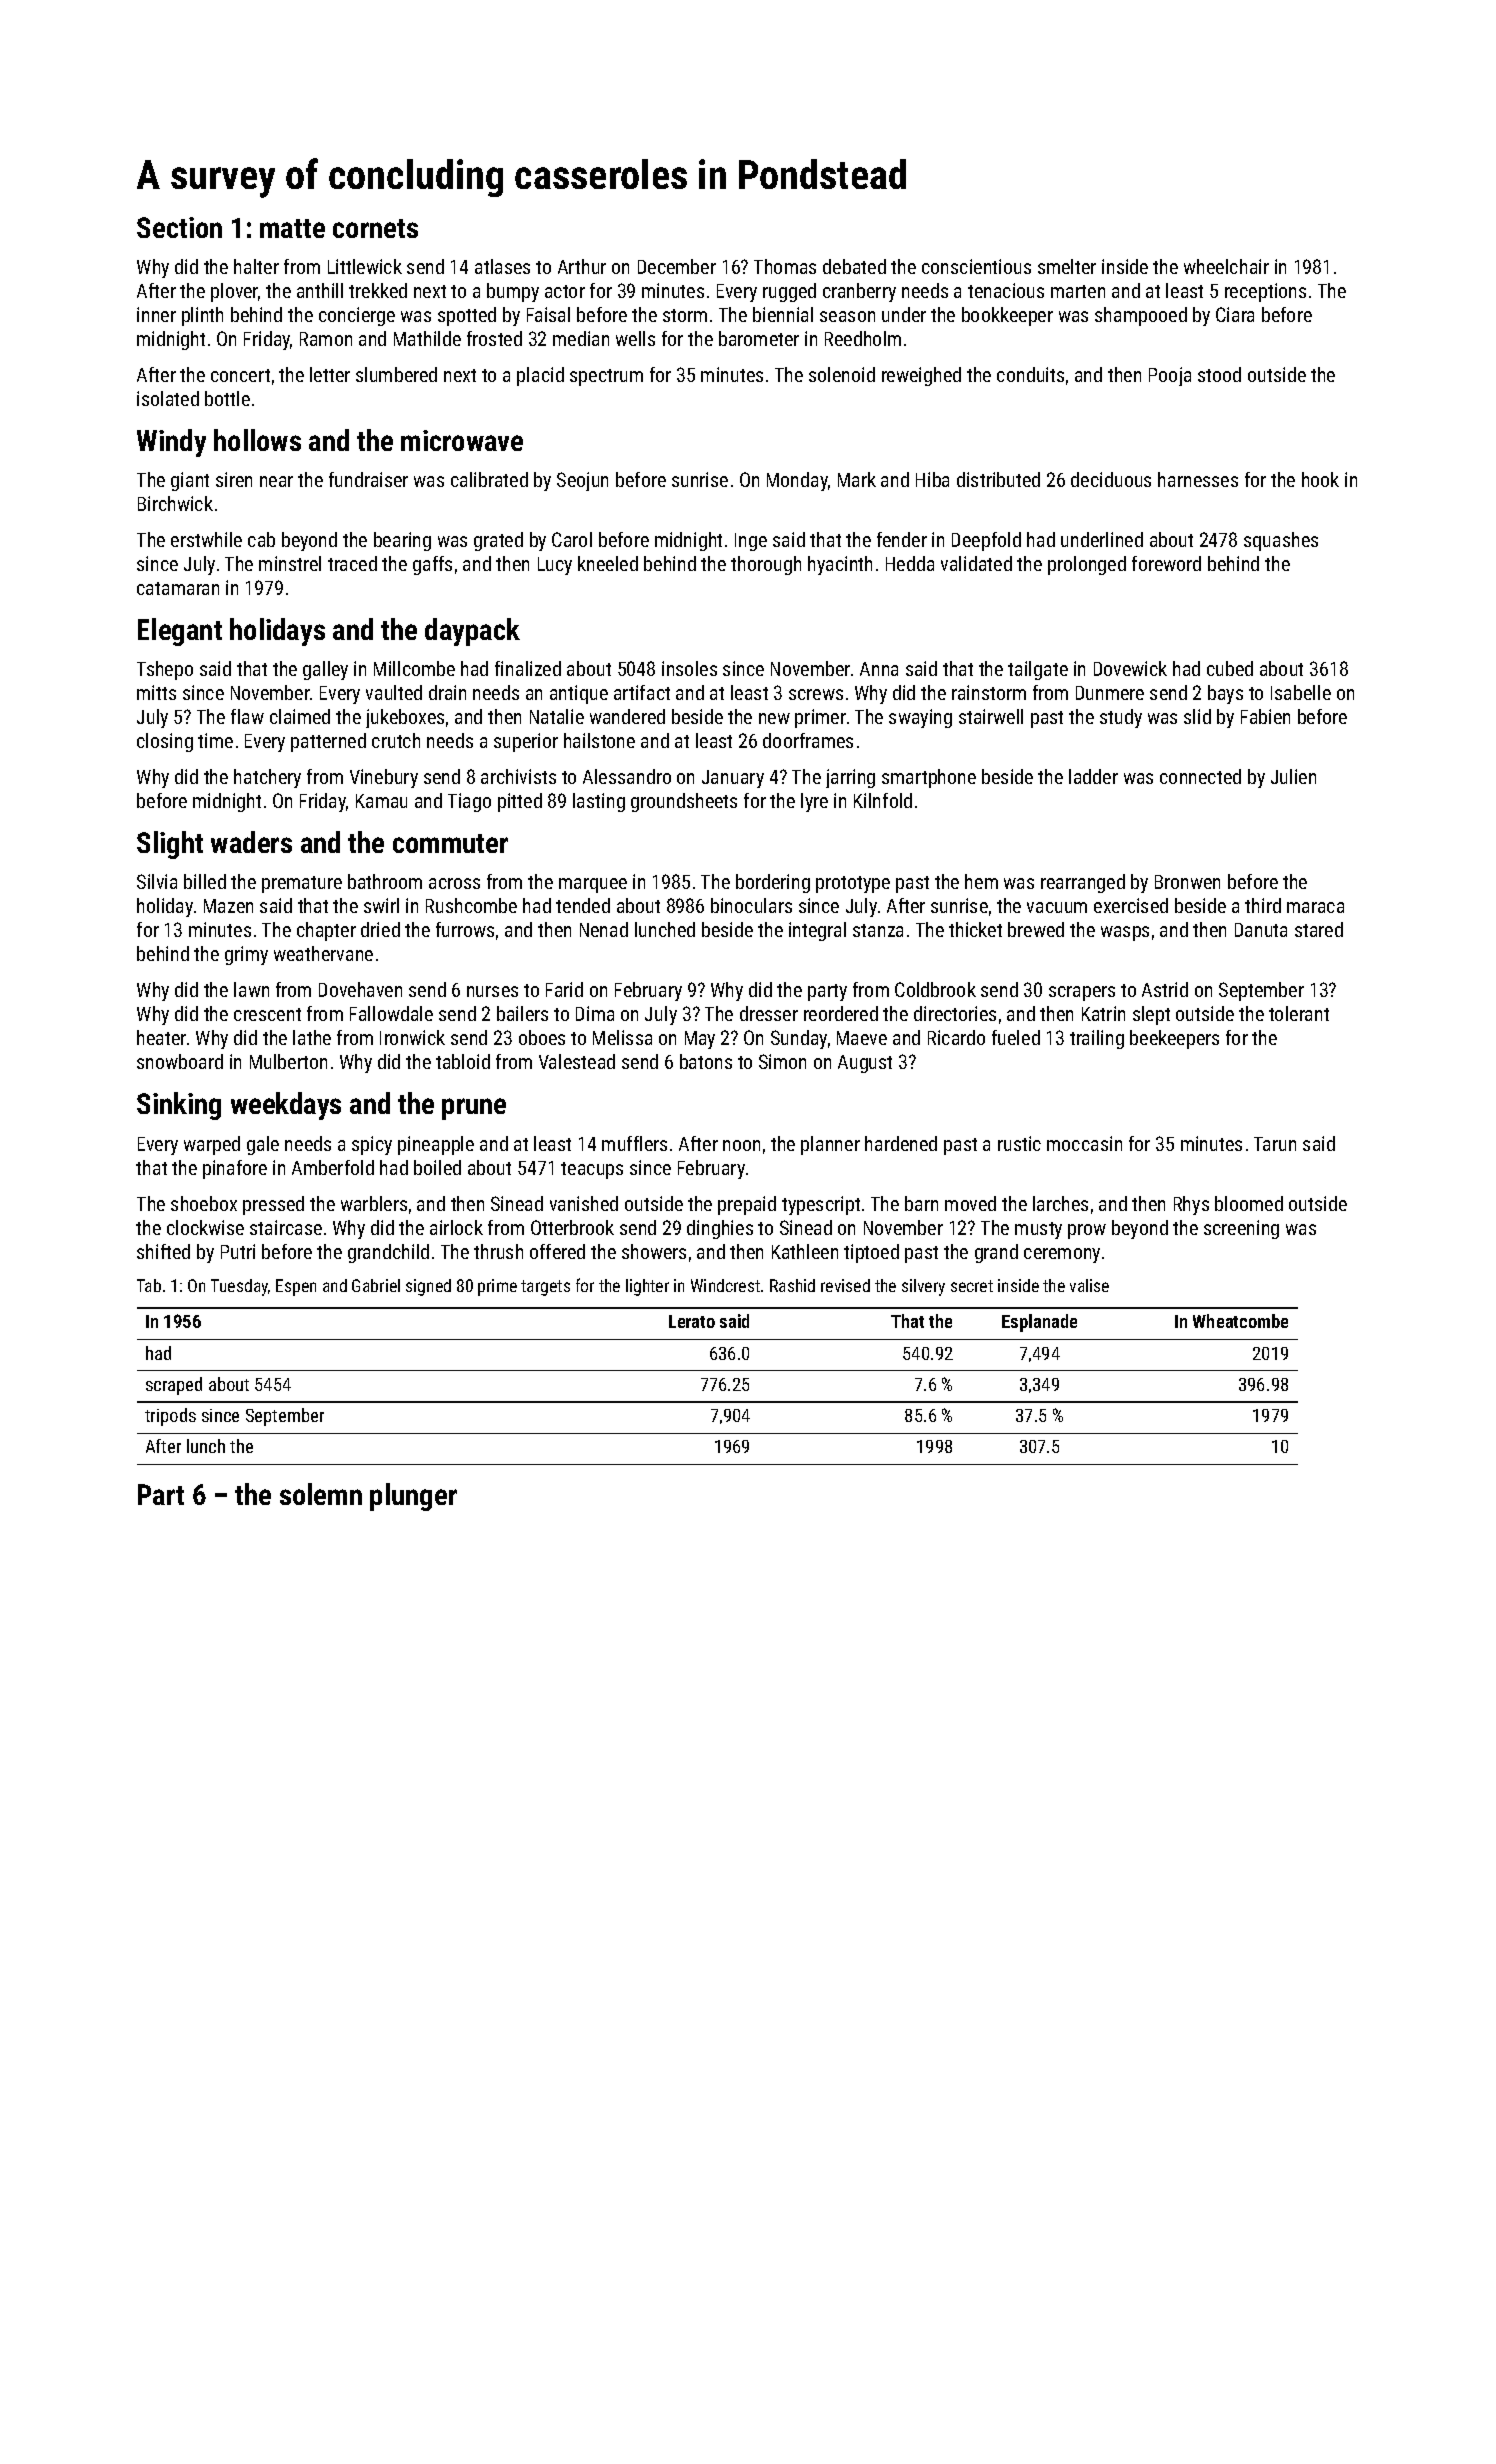 The width and height of the document is (1496, 2464). I want to click on Section, so click(179, 227).
